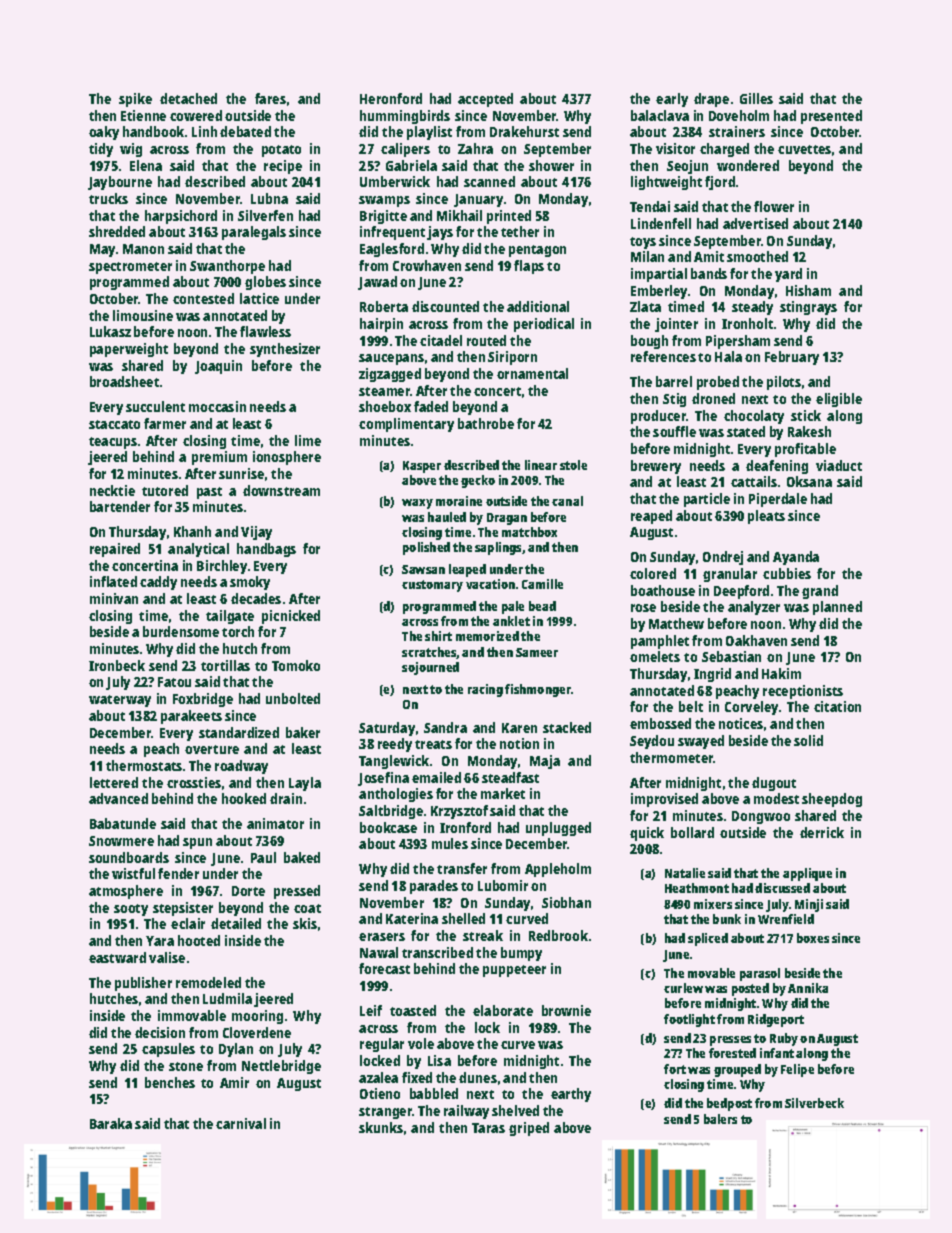 The height and width of the screenshot is (1233, 952). What do you see at coordinates (567, 501) in the screenshot?
I see `canal` at bounding box center [567, 501].
